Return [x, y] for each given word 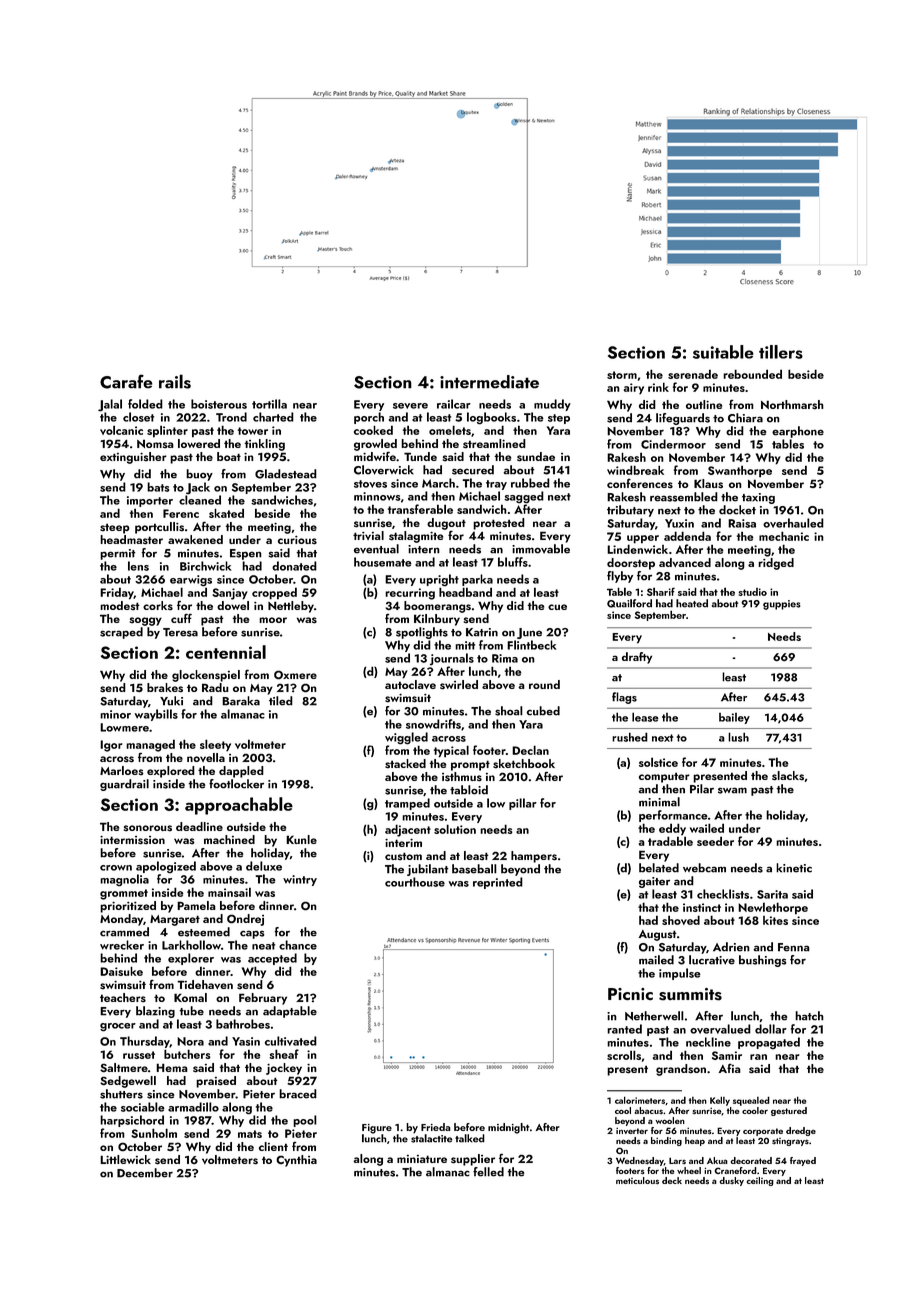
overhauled [793, 523]
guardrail [124, 785]
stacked [405, 764]
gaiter [654, 882]
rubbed [530, 483]
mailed [656, 960]
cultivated [291, 1041]
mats [250, 1134]
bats [158, 487]
